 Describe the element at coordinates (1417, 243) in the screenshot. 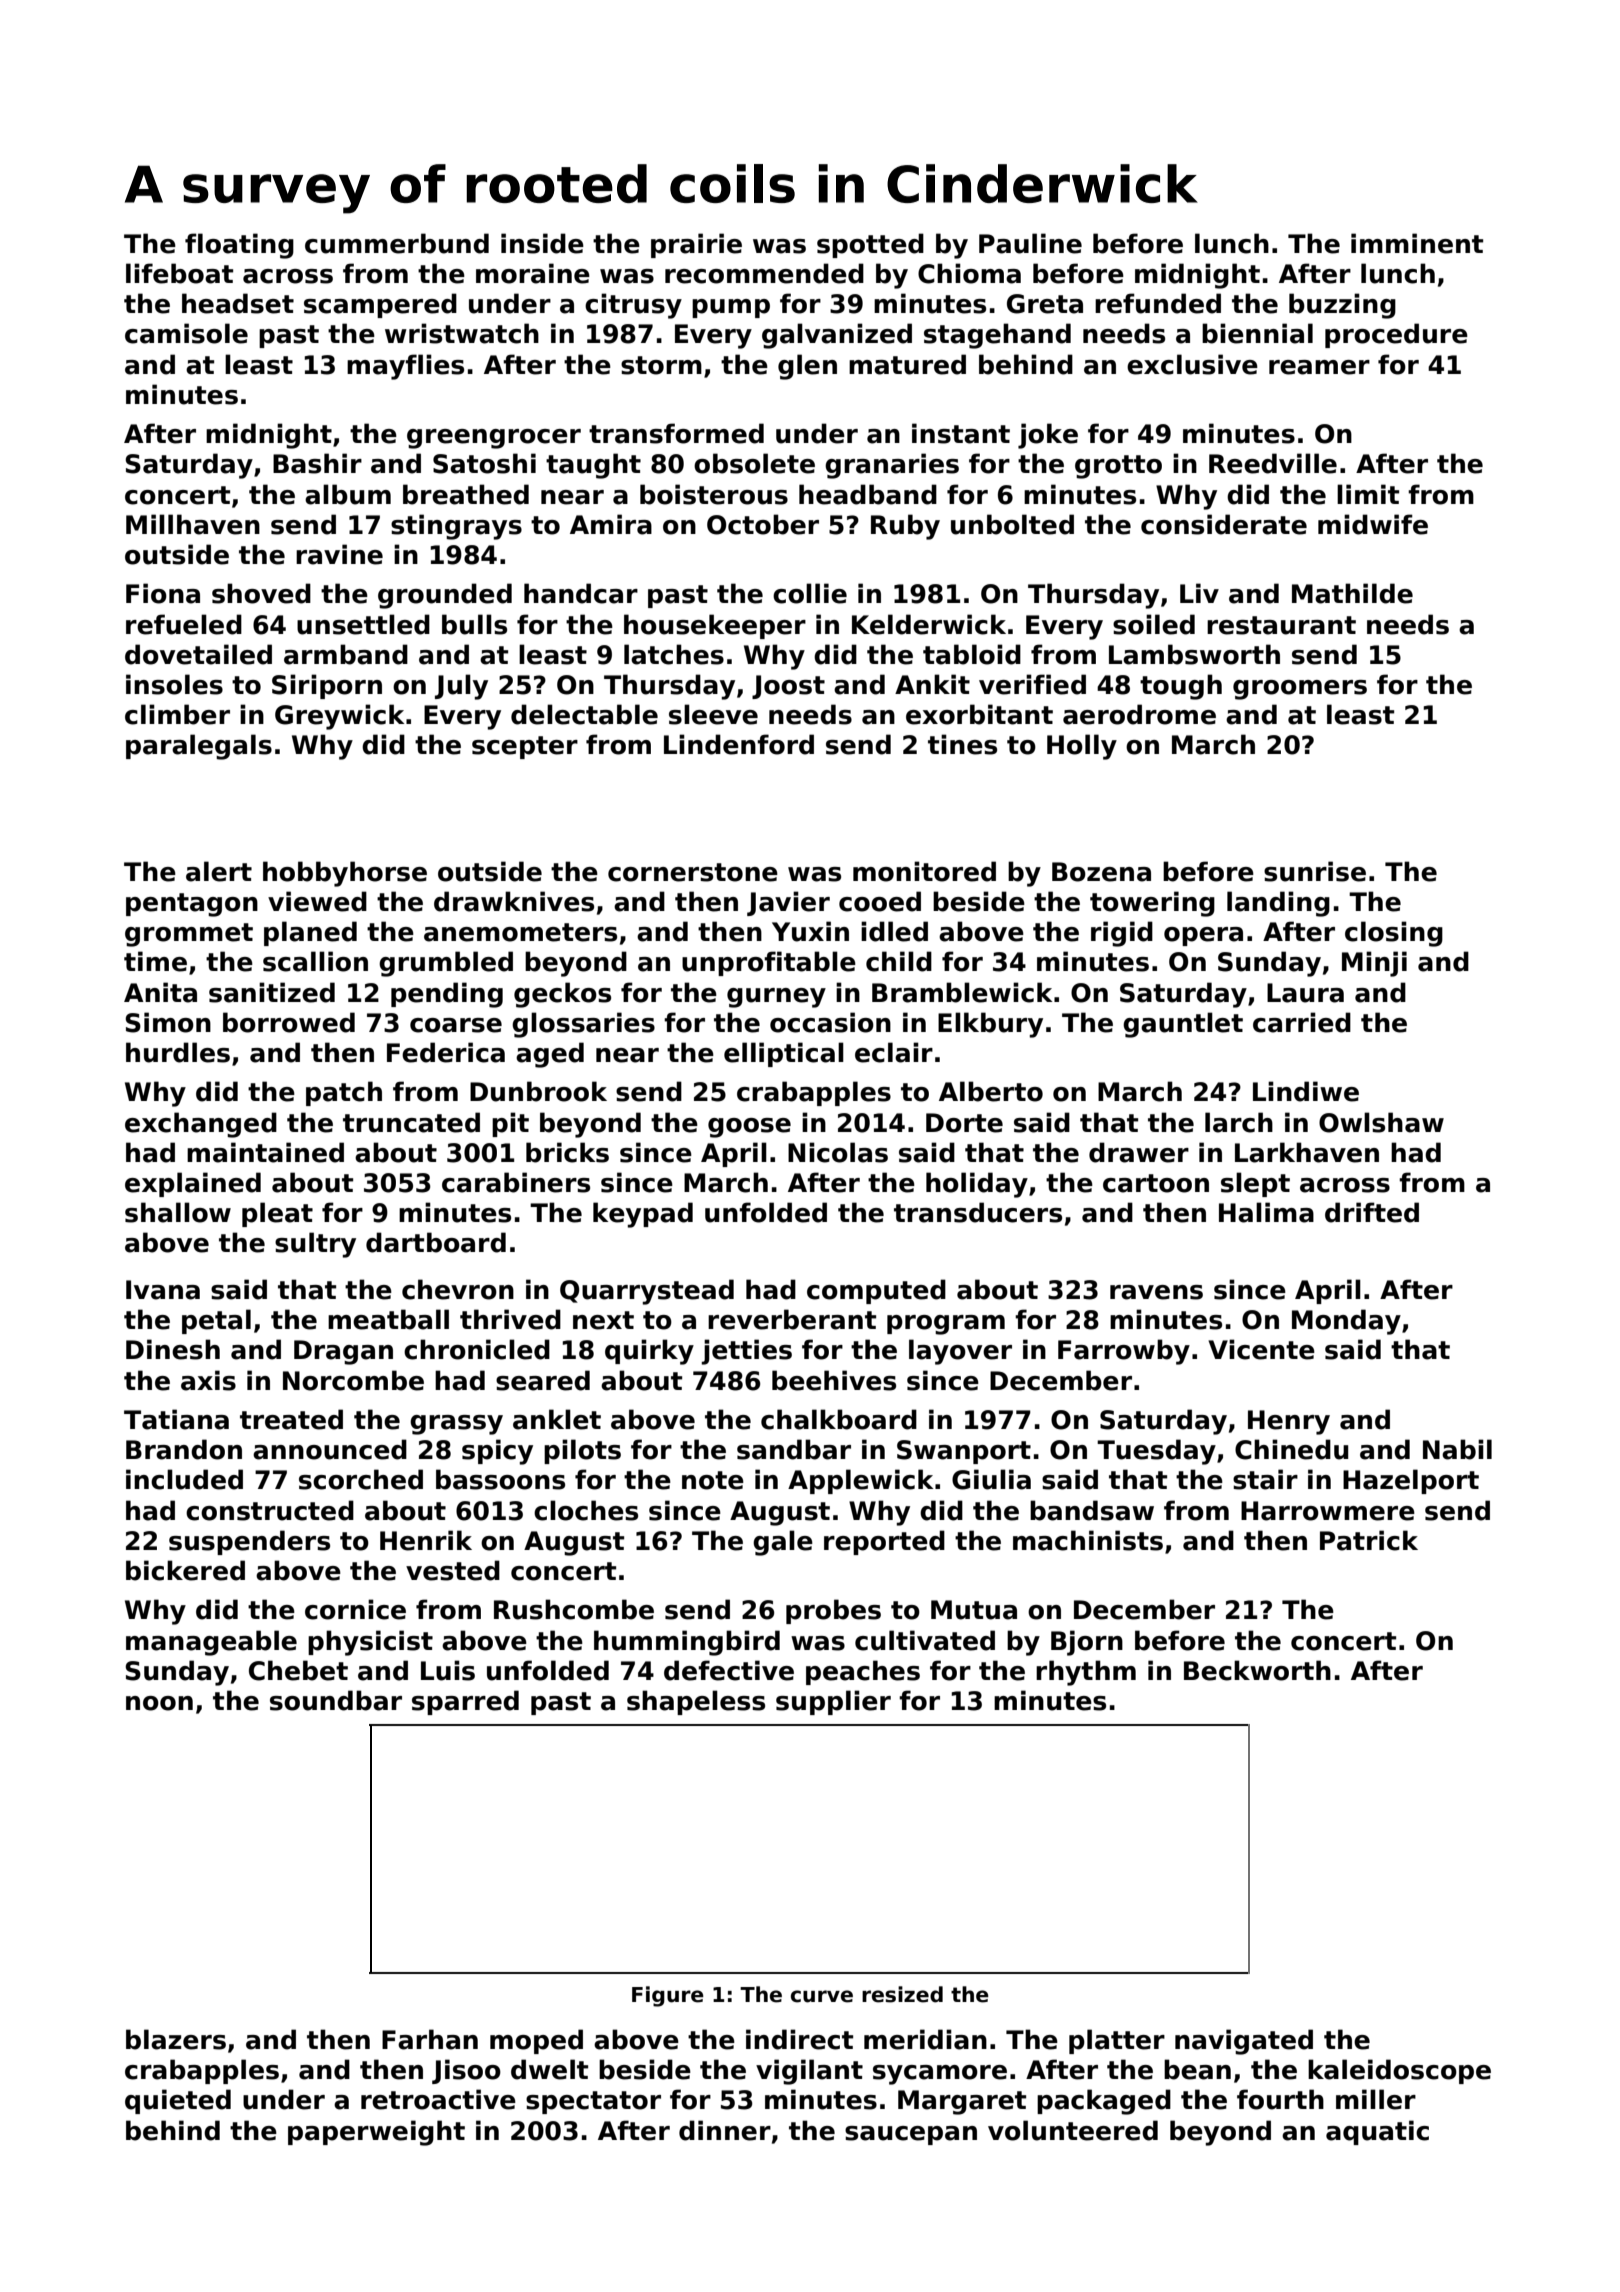

I see `imminent` at that location.
